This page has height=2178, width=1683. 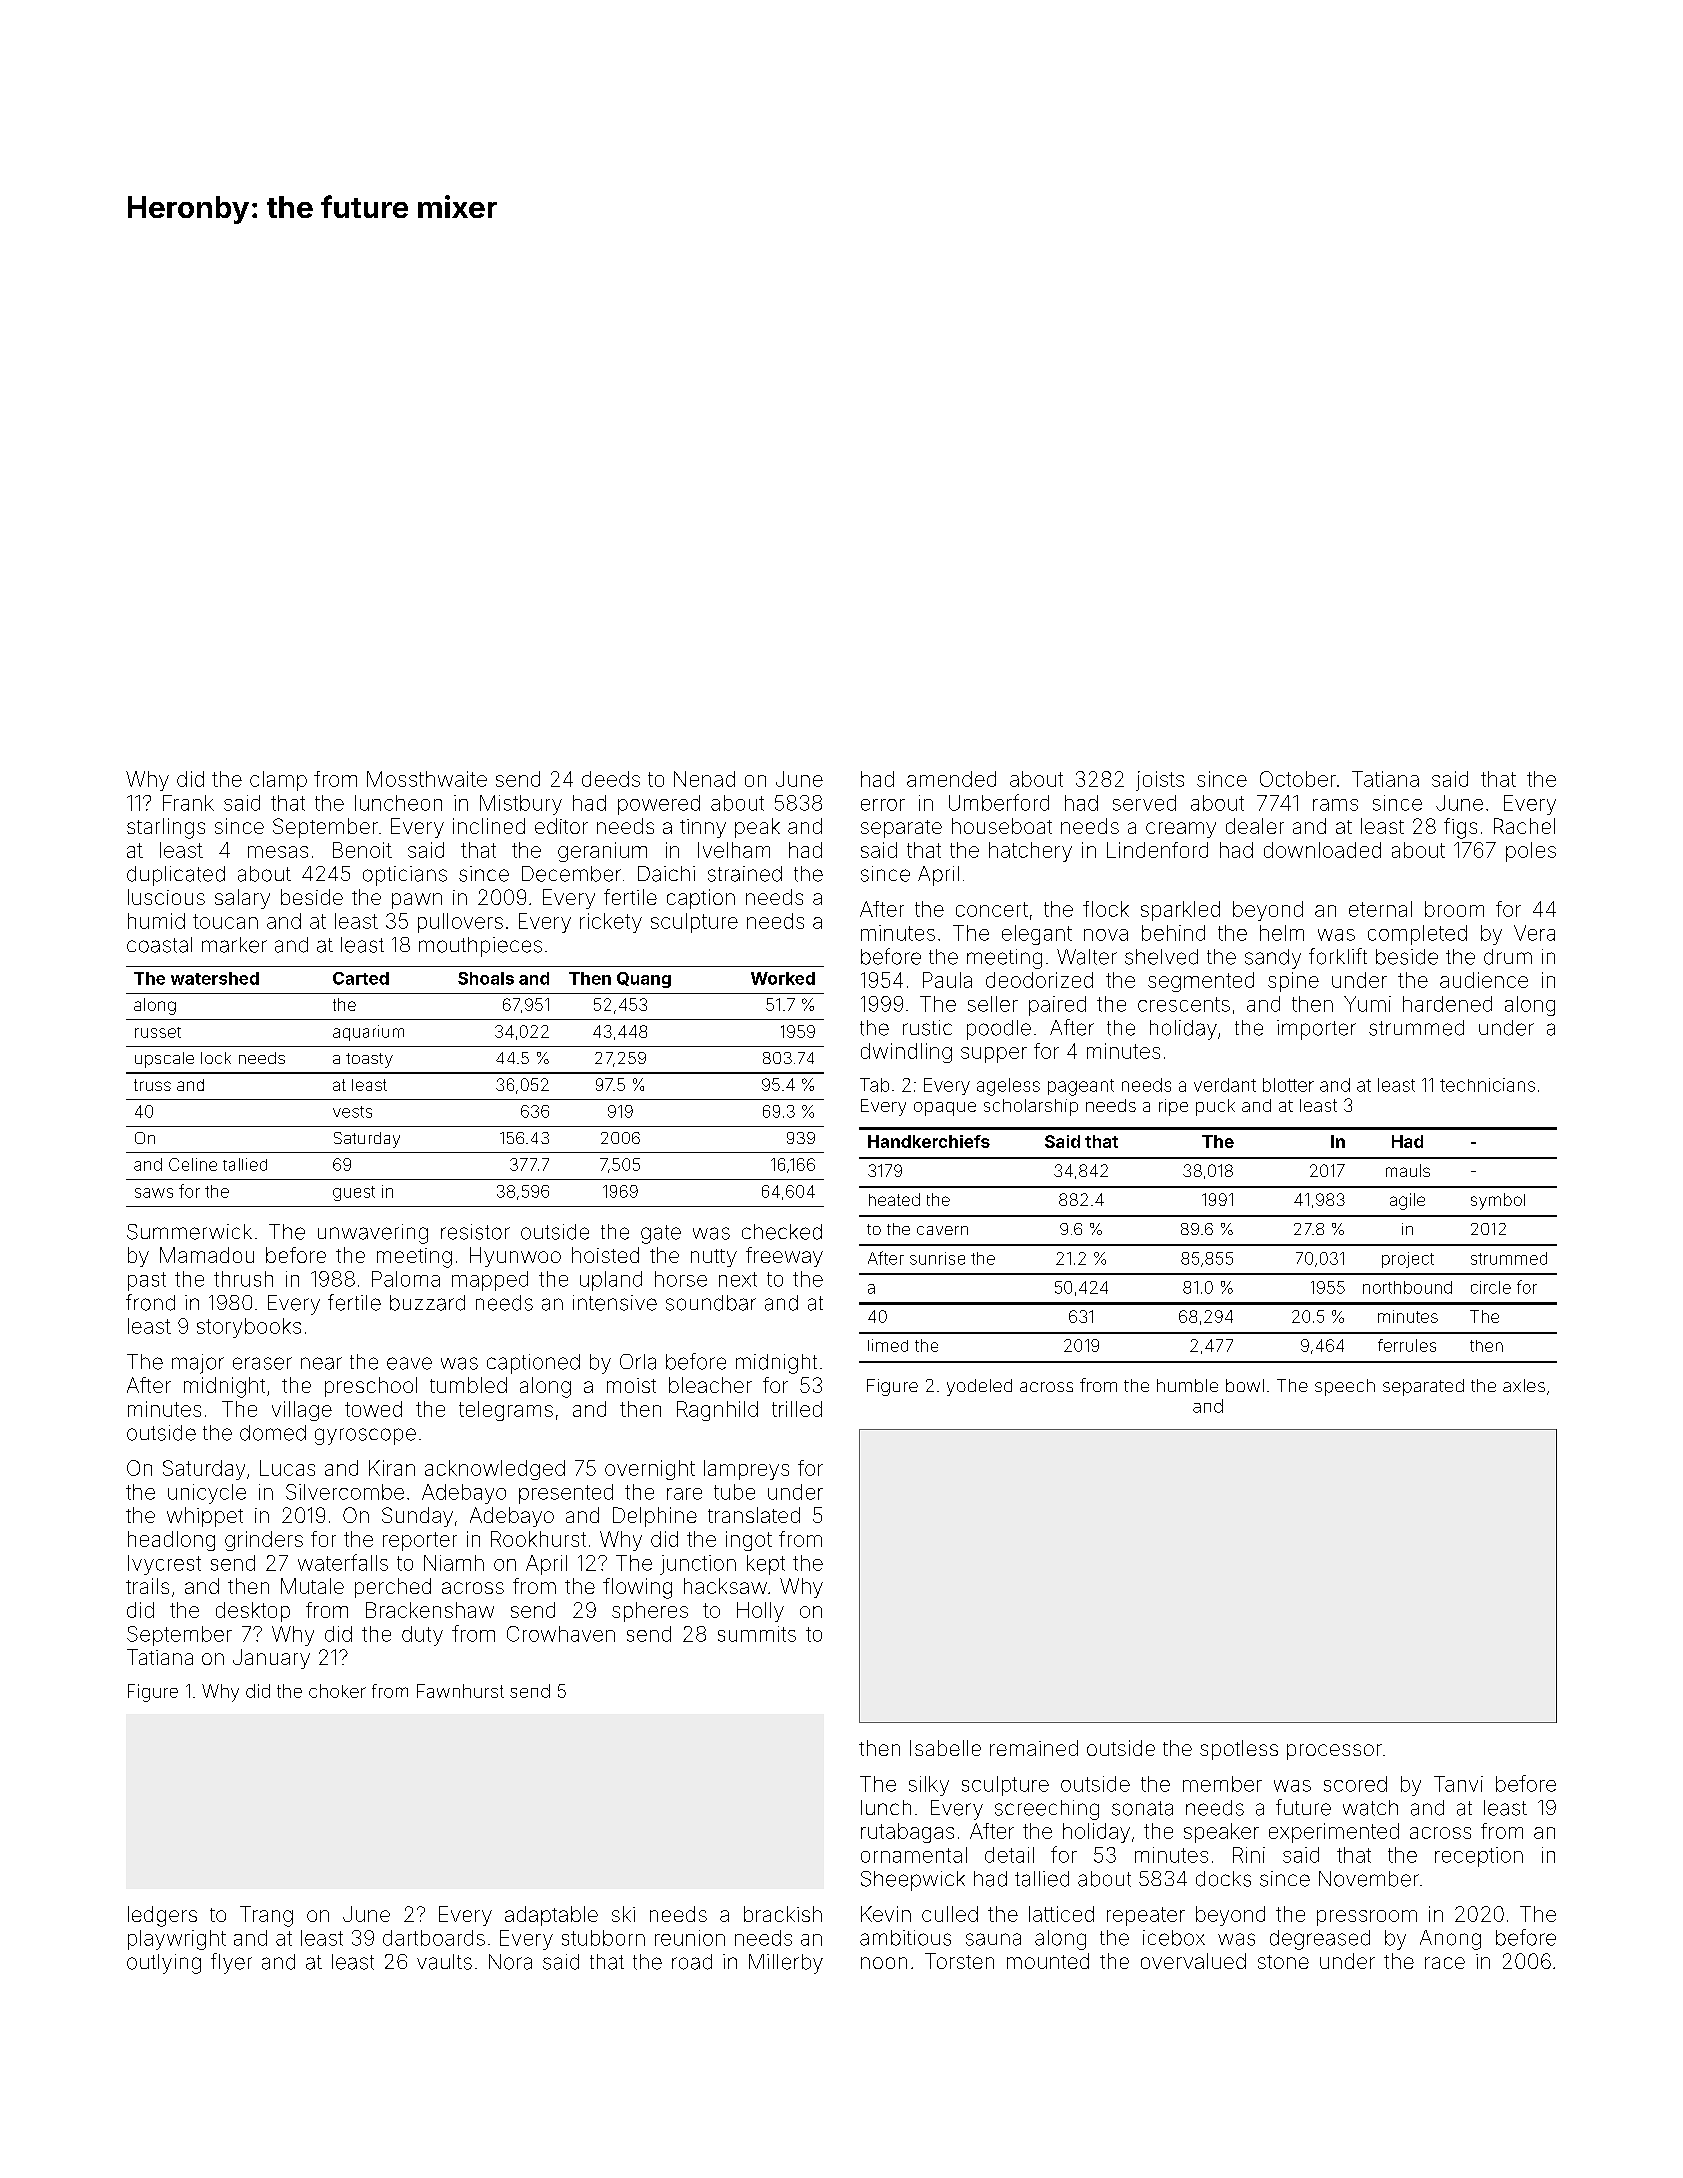 What do you see at coordinates (231, 1963) in the page?
I see `flyer` at bounding box center [231, 1963].
